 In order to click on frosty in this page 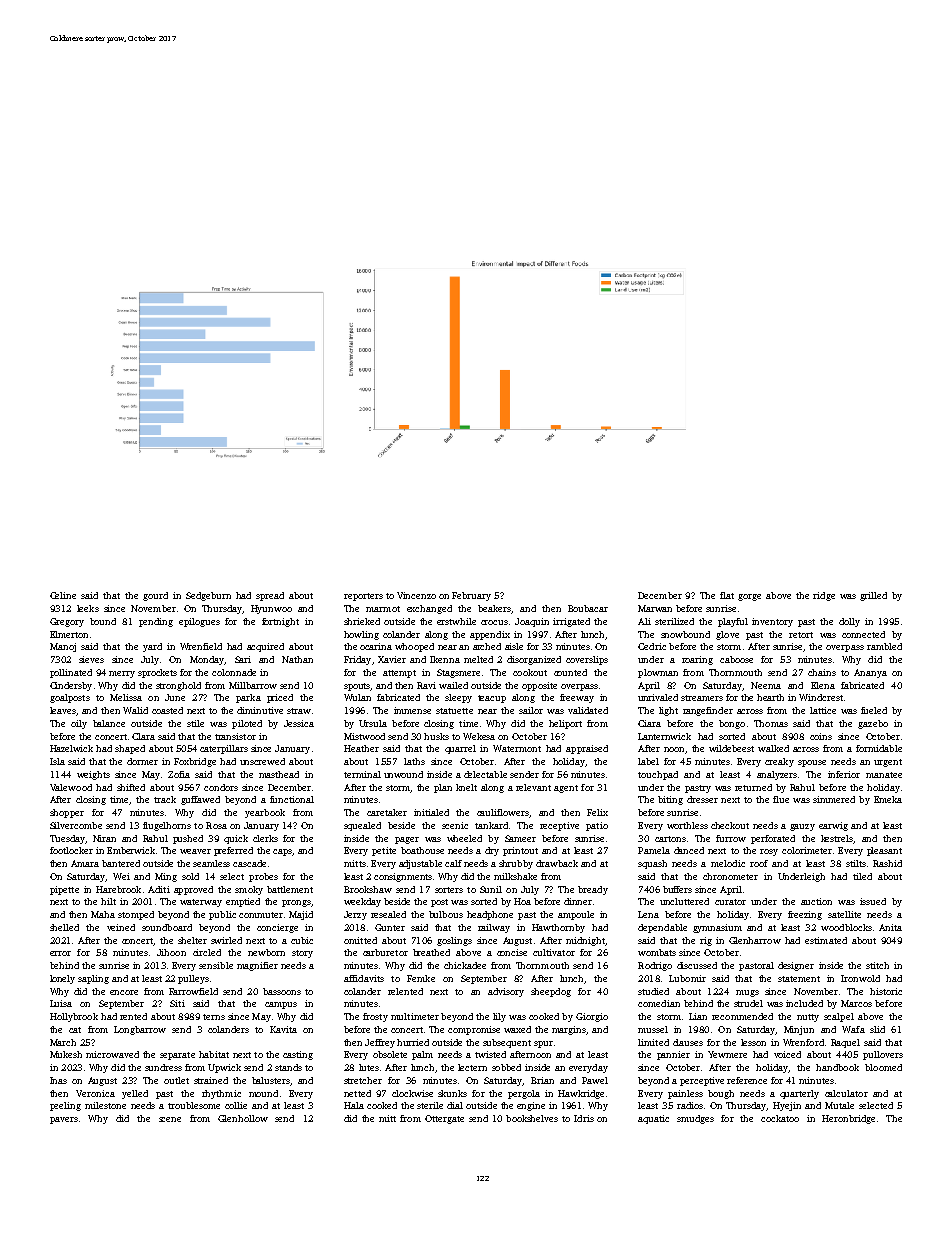, I will do `click(375, 1017)`.
